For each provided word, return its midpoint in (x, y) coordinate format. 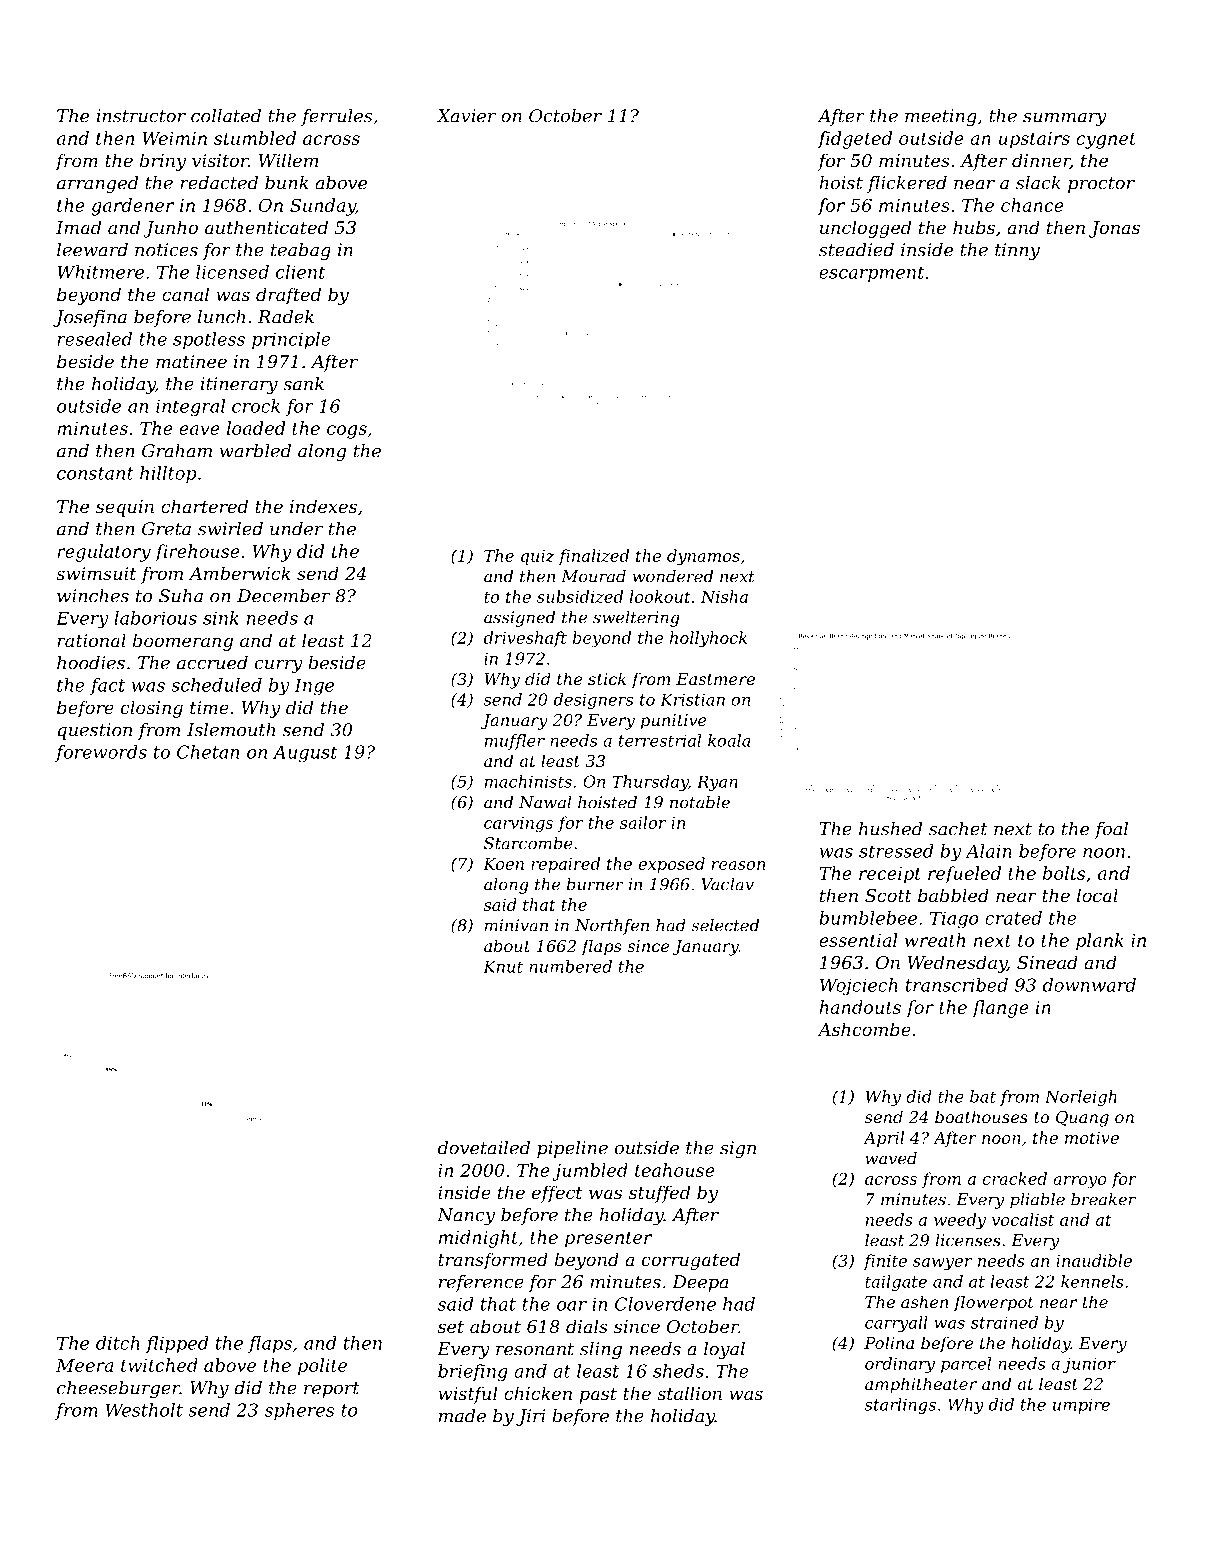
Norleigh (1081, 1098)
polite (322, 1367)
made (462, 1416)
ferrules (336, 117)
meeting (941, 117)
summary (1065, 119)
